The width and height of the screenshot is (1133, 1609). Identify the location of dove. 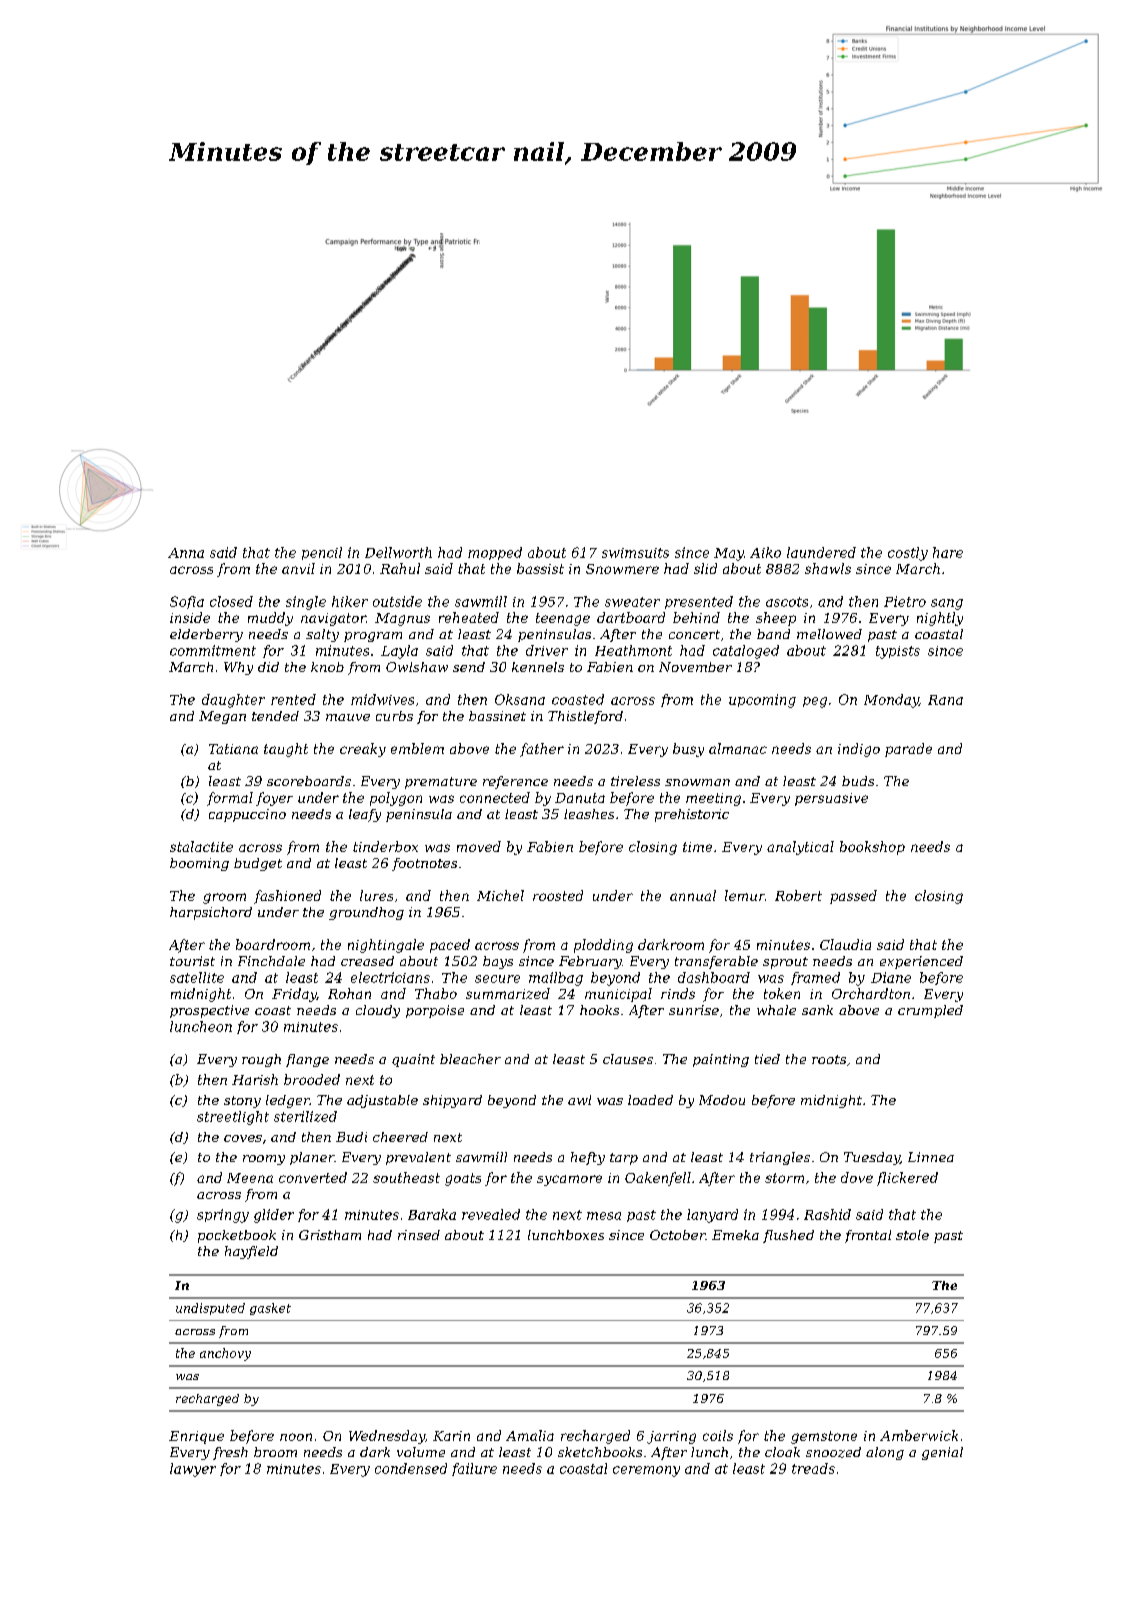
(857, 1177).
